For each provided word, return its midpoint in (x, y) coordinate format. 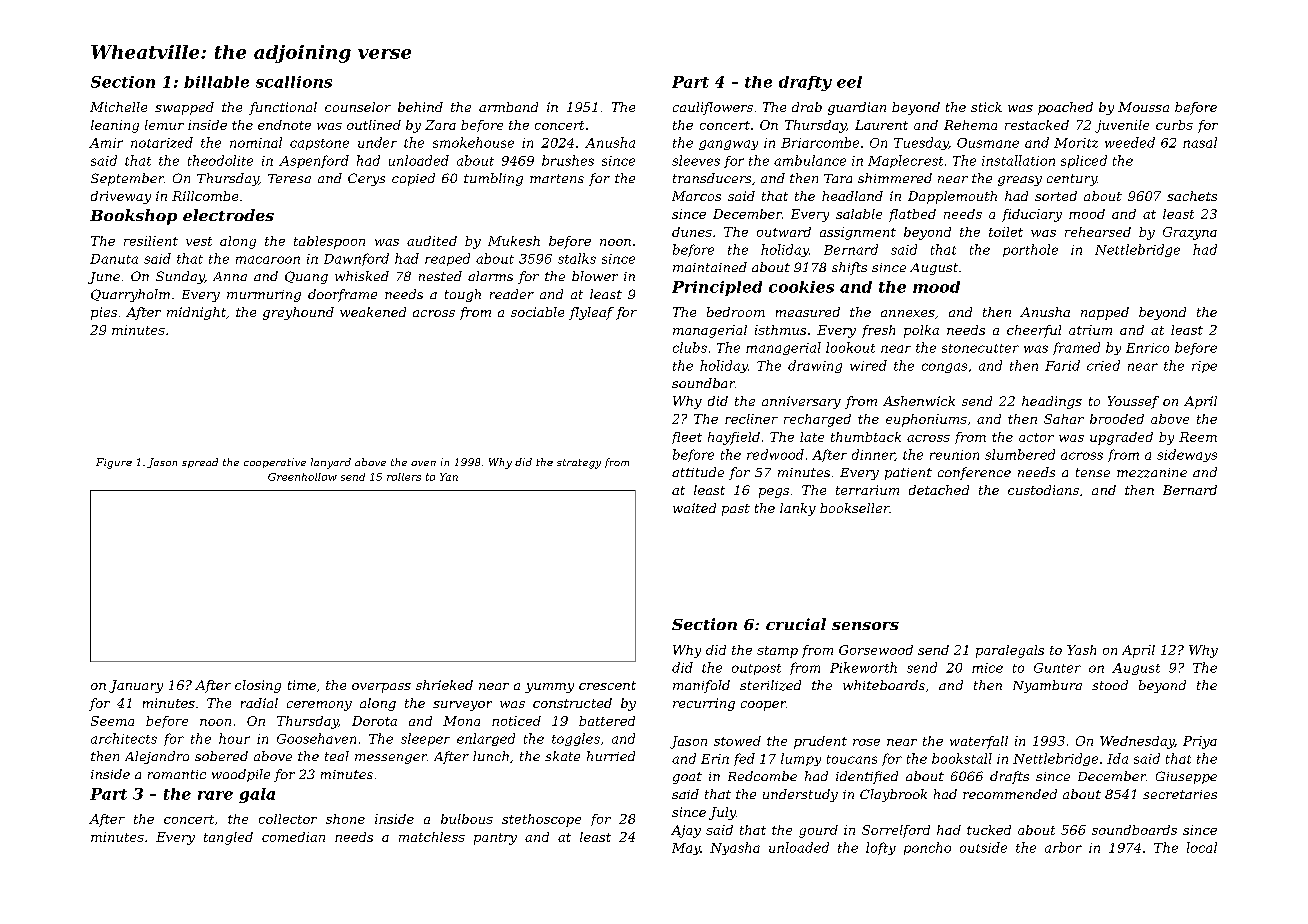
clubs (690, 347)
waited (694, 508)
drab (807, 107)
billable (216, 82)
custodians (1043, 490)
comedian (293, 837)
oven (423, 463)
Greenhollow (302, 477)
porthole (1030, 250)
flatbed (912, 215)
